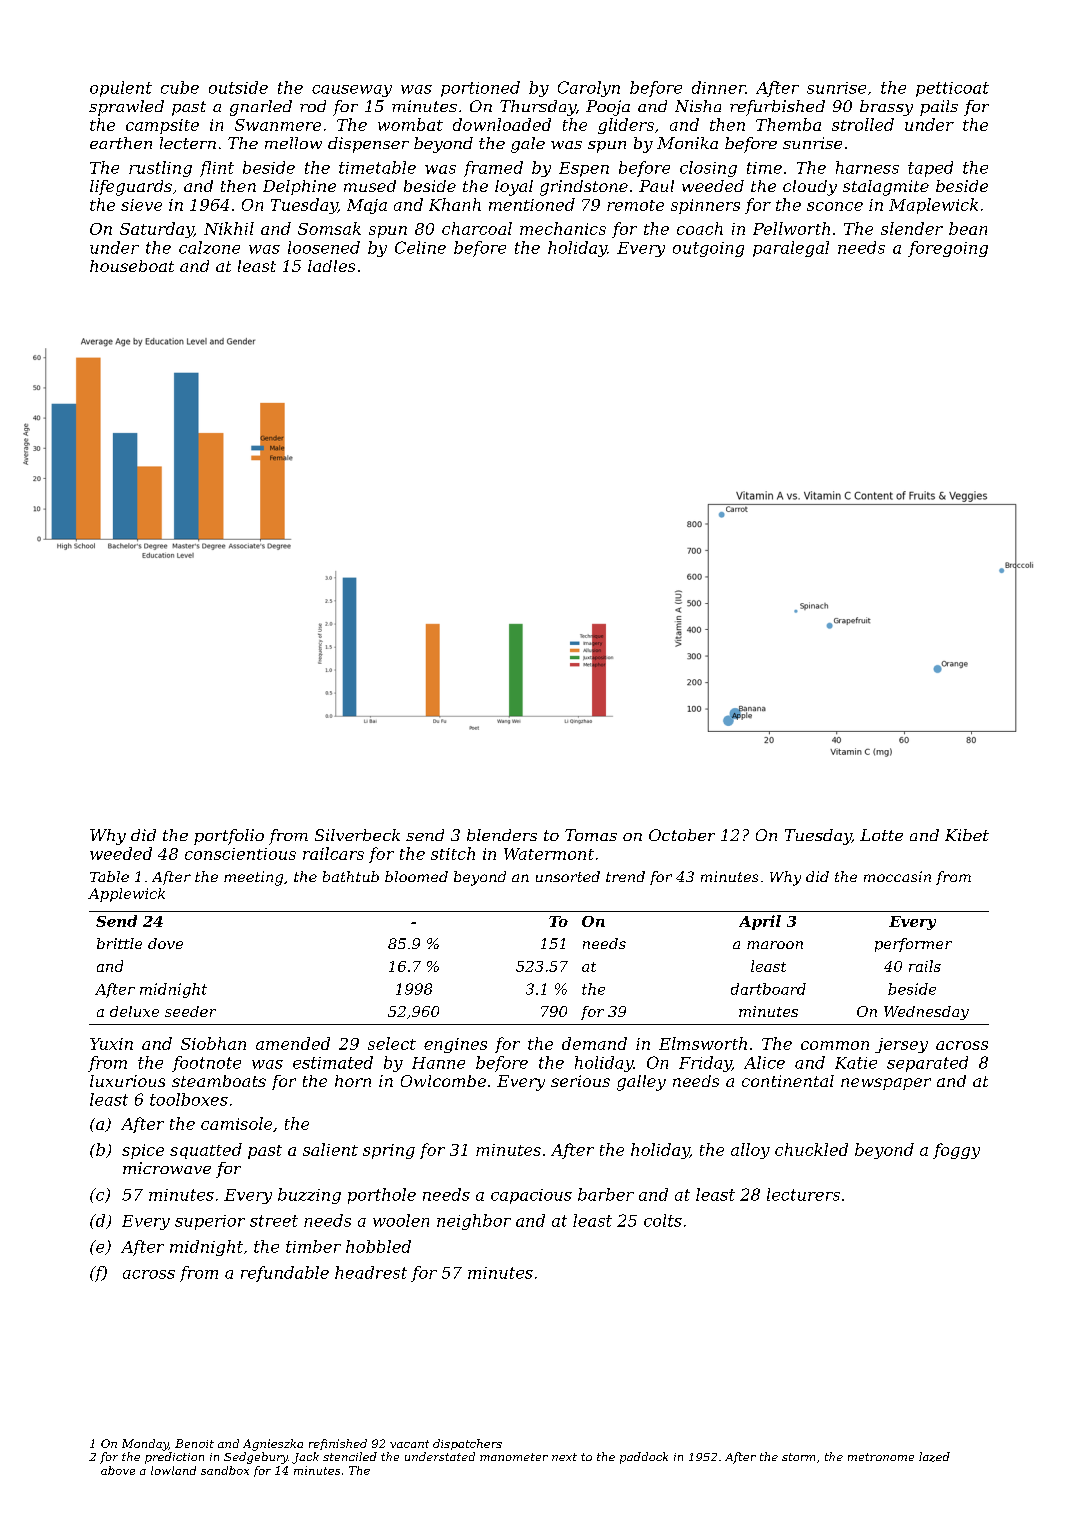 This screenshot has width=1078, height=1525. Describe the element at coordinates (564, 1457) in the screenshot. I see `next` at that location.
